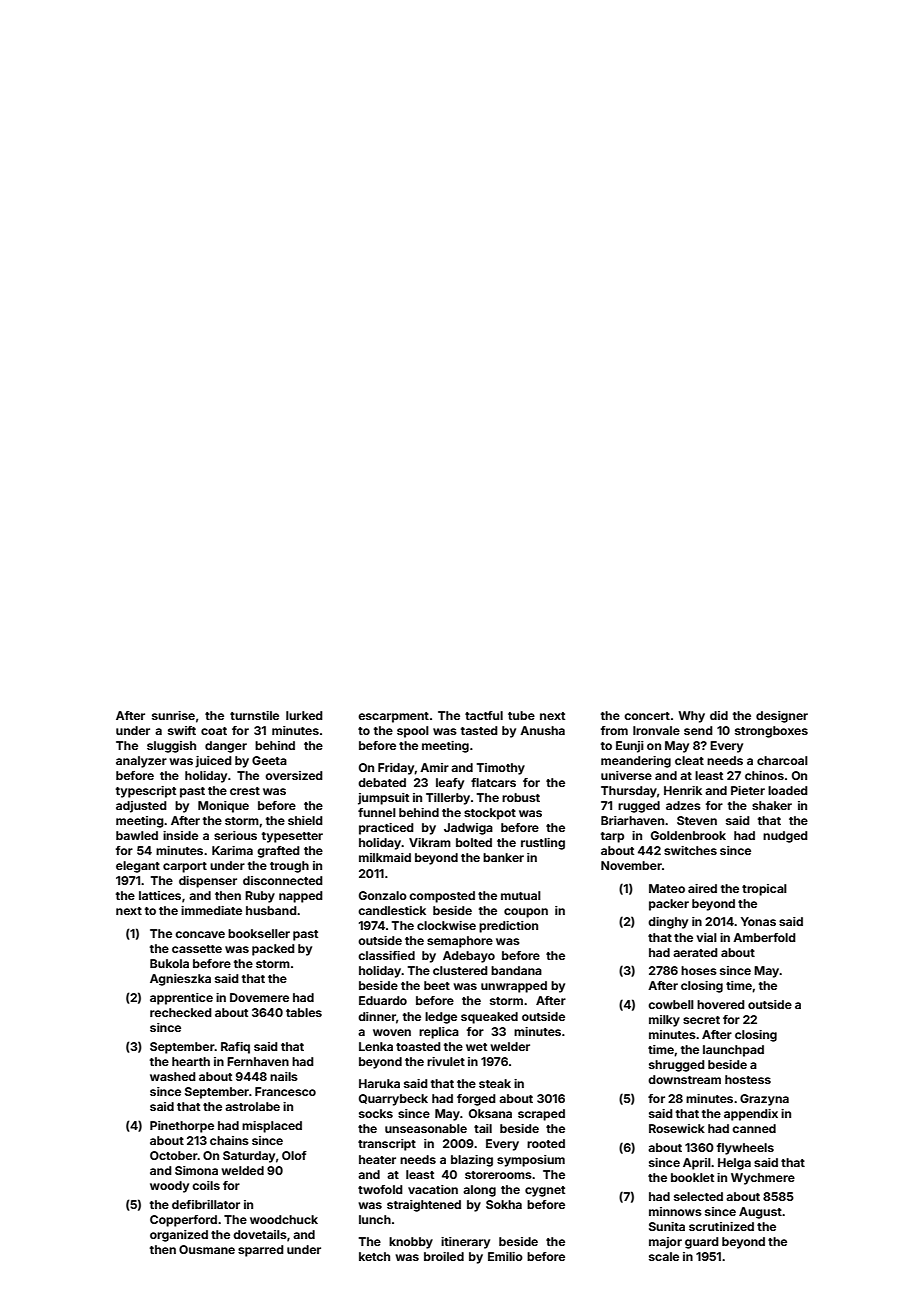  I want to click on shaker, so click(772, 805).
